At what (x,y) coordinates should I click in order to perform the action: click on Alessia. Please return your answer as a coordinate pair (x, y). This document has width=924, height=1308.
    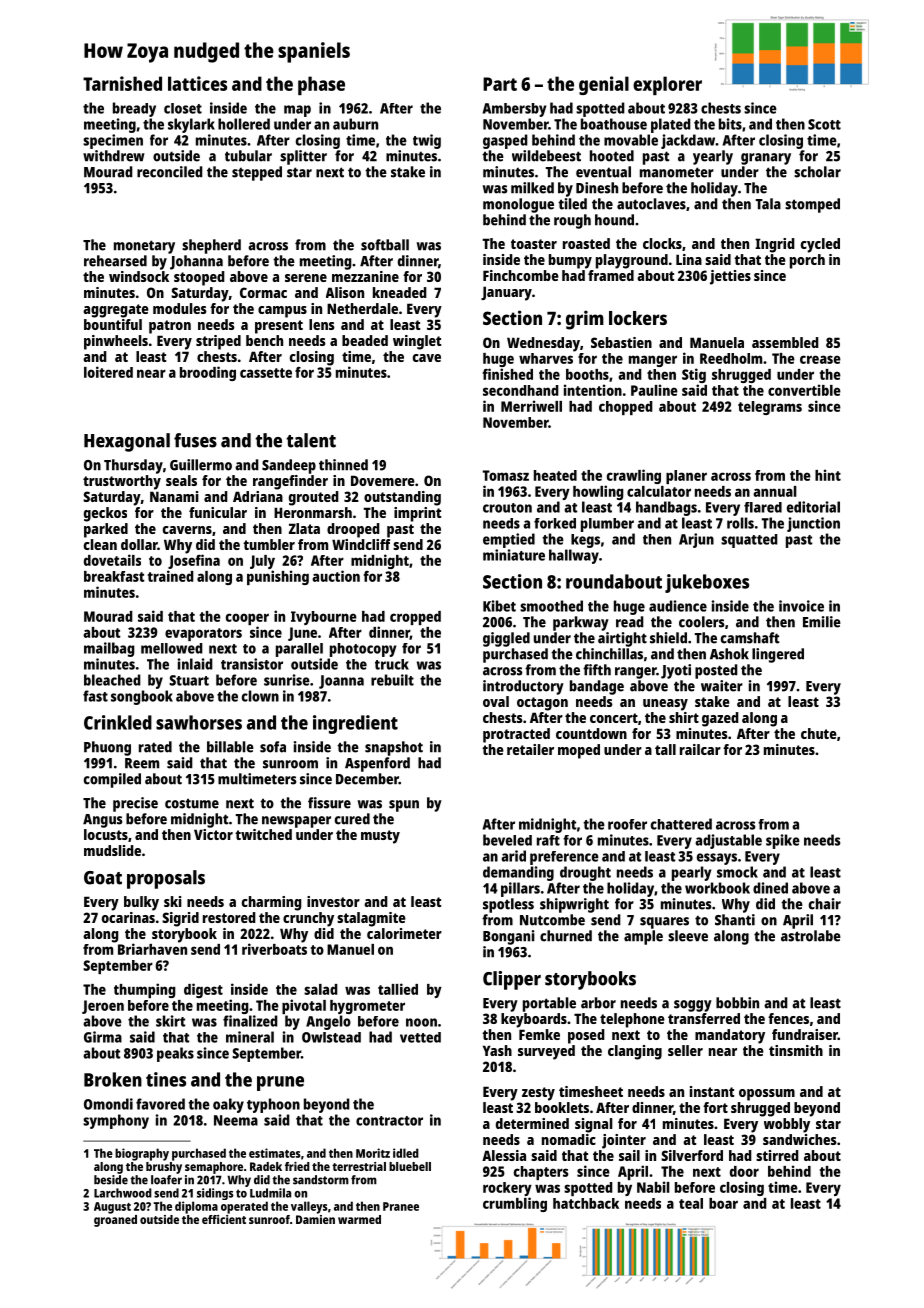
    Looking at the image, I should click on (504, 1155).
